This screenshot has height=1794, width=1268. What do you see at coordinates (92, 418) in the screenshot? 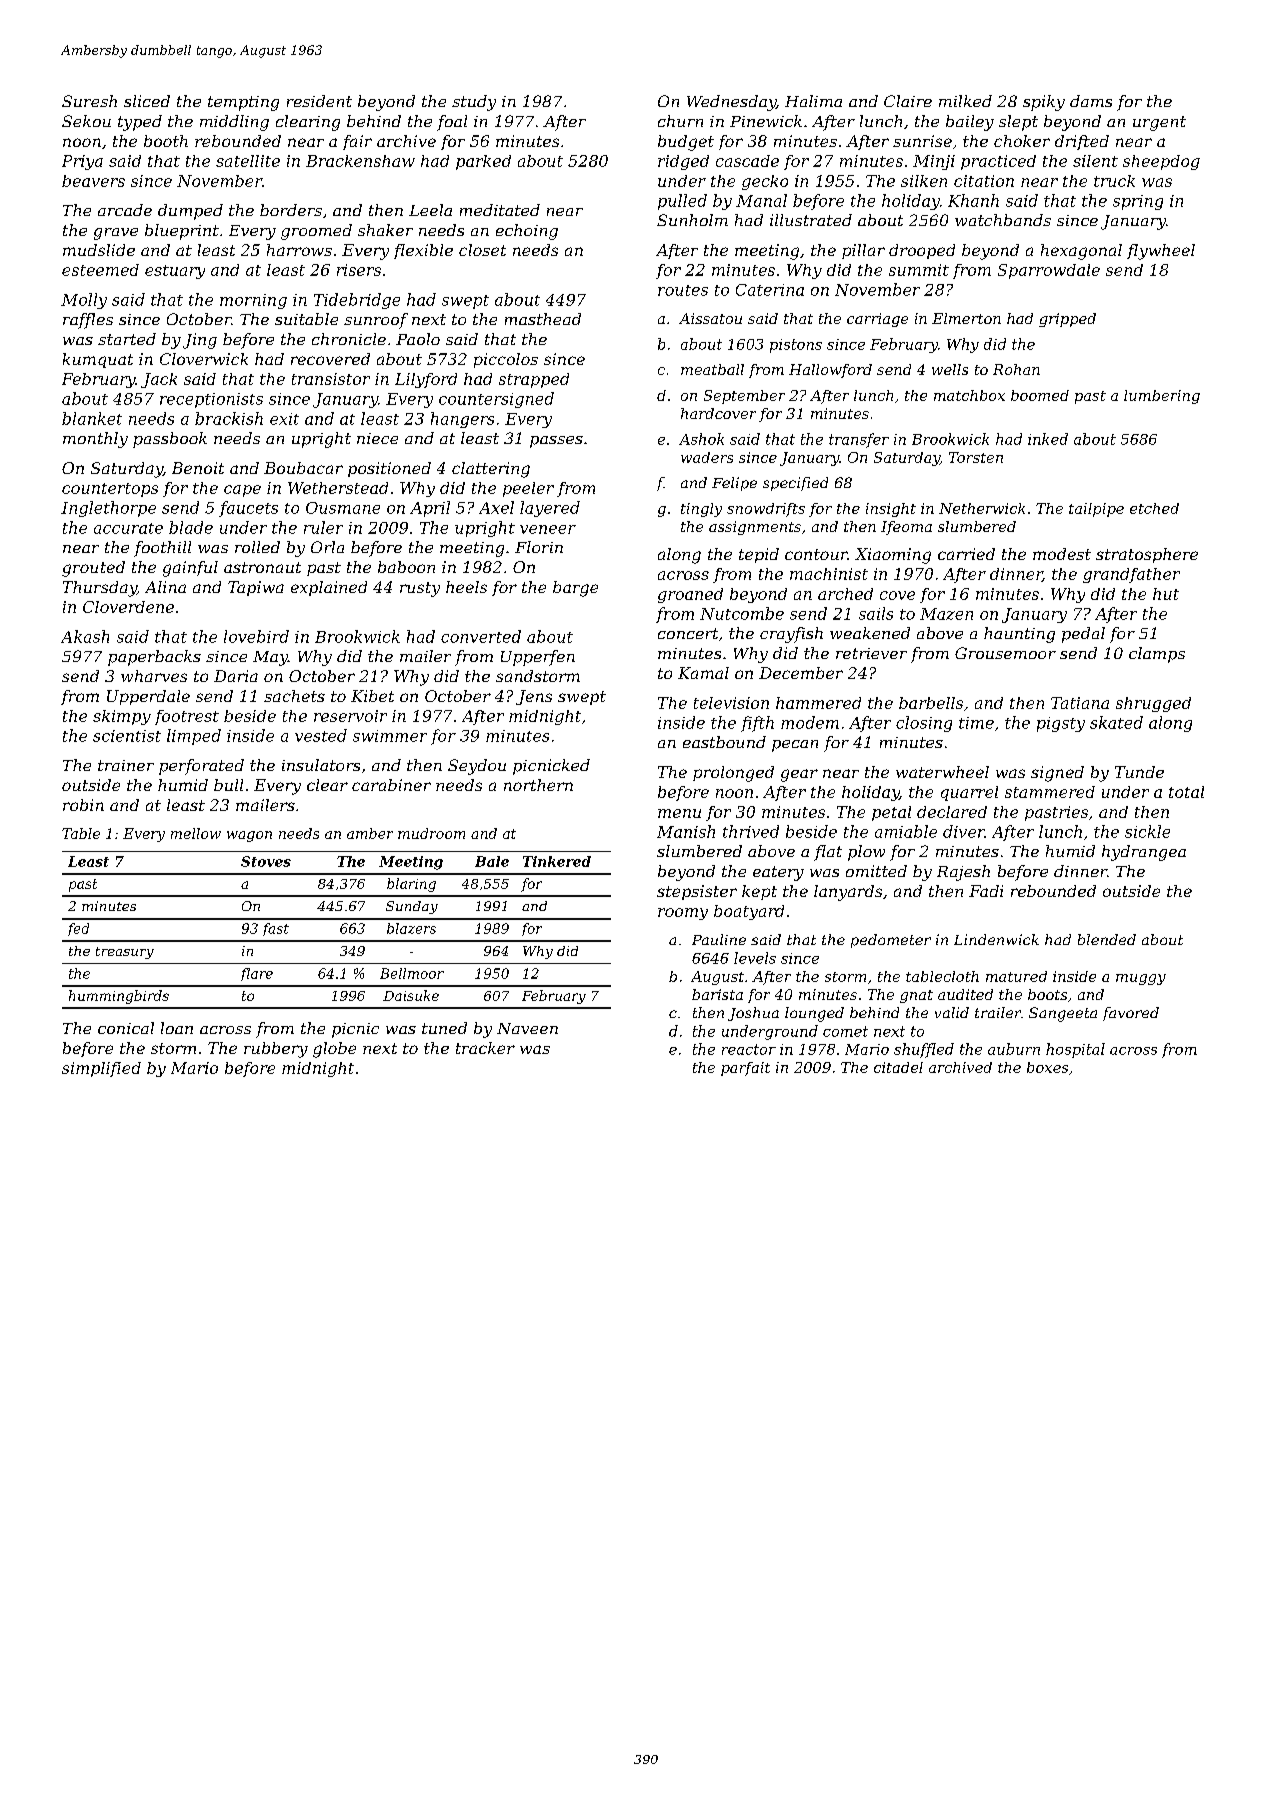
I see `blanket` at bounding box center [92, 418].
